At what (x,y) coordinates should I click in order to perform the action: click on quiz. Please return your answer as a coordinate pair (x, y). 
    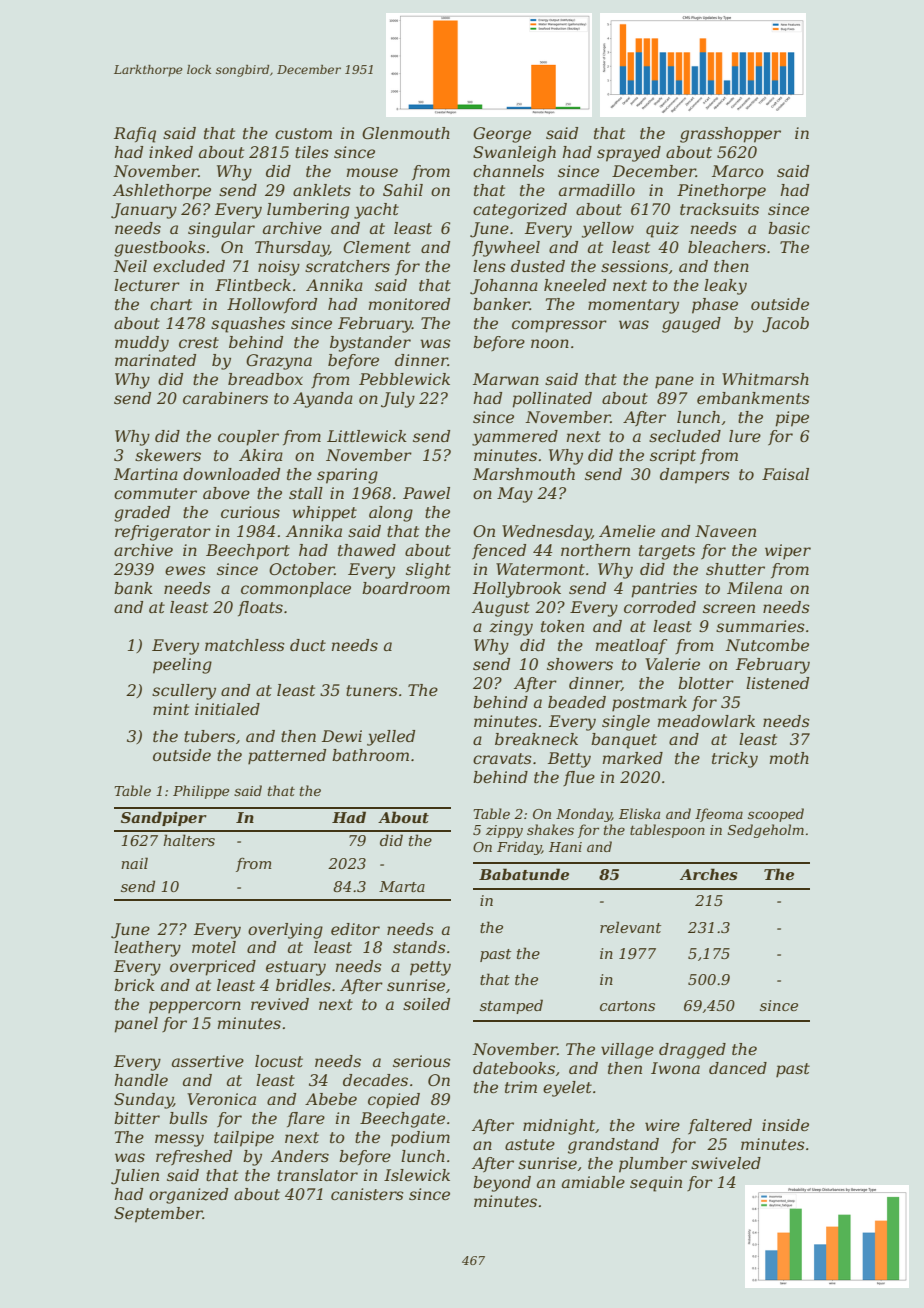
    Looking at the image, I should click on (662, 230).
